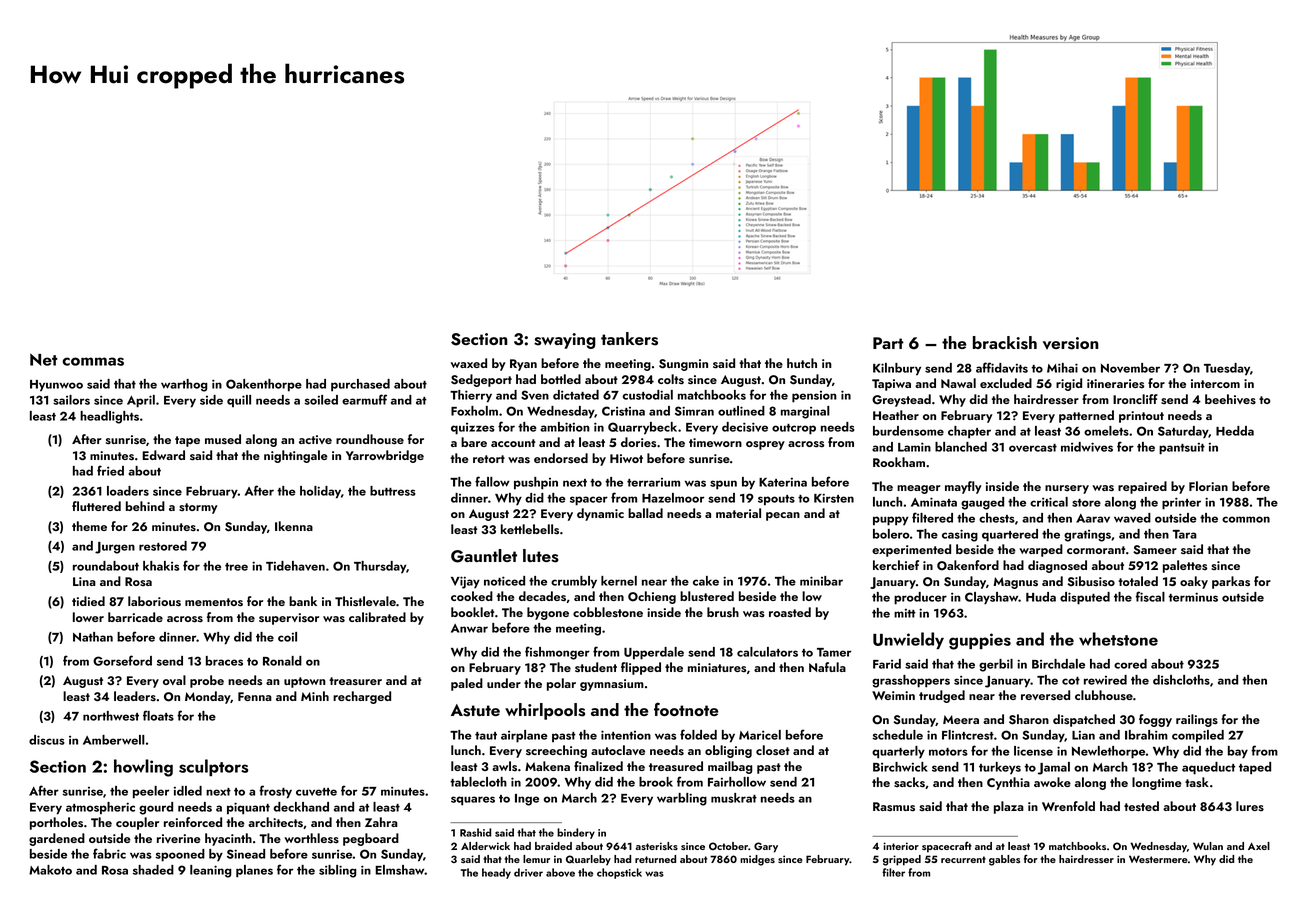 This screenshot has height=924, width=1308. I want to click on Edward, so click(163, 455).
